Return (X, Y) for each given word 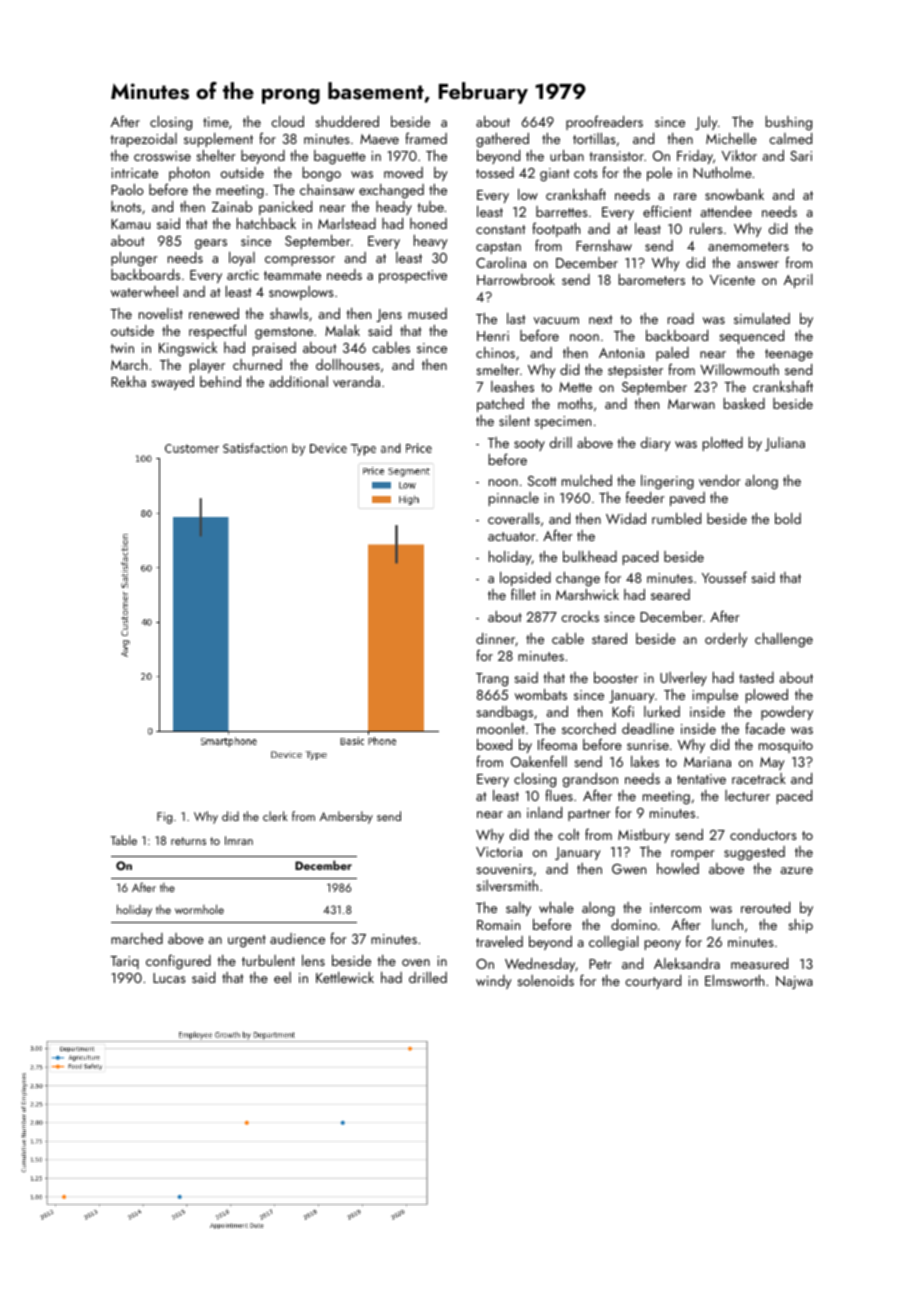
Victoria (499, 852)
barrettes (562, 211)
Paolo (127, 189)
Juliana (785, 444)
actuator (512, 536)
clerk (275, 816)
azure (797, 870)
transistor (616, 156)
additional (298, 381)
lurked (662, 711)
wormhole (199, 909)
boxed (494, 744)
